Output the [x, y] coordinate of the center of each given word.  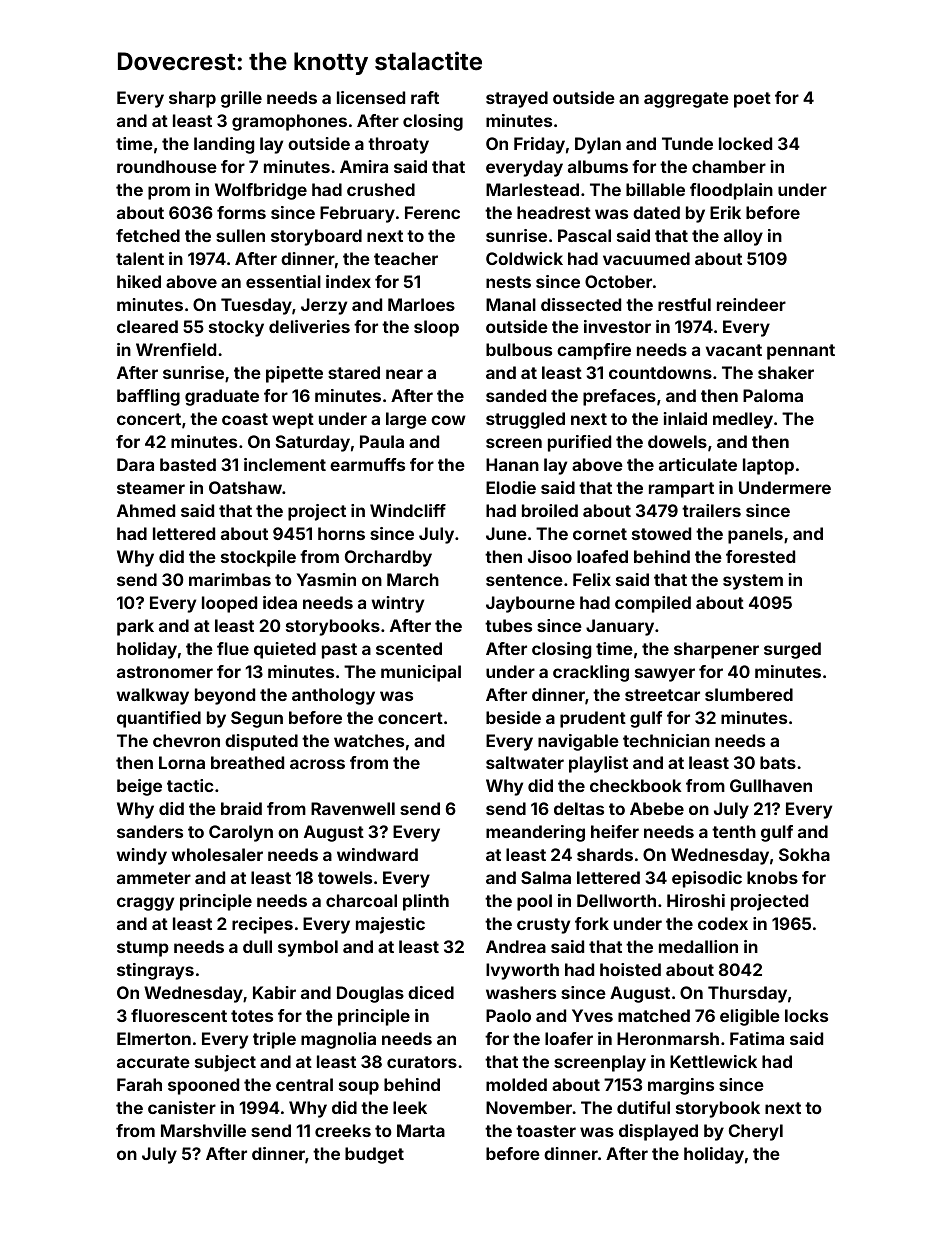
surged [792, 650]
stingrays [155, 971]
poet [752, 100]
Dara [135, 464]
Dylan [598, 145]
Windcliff [408, 510]
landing [224, 145]
